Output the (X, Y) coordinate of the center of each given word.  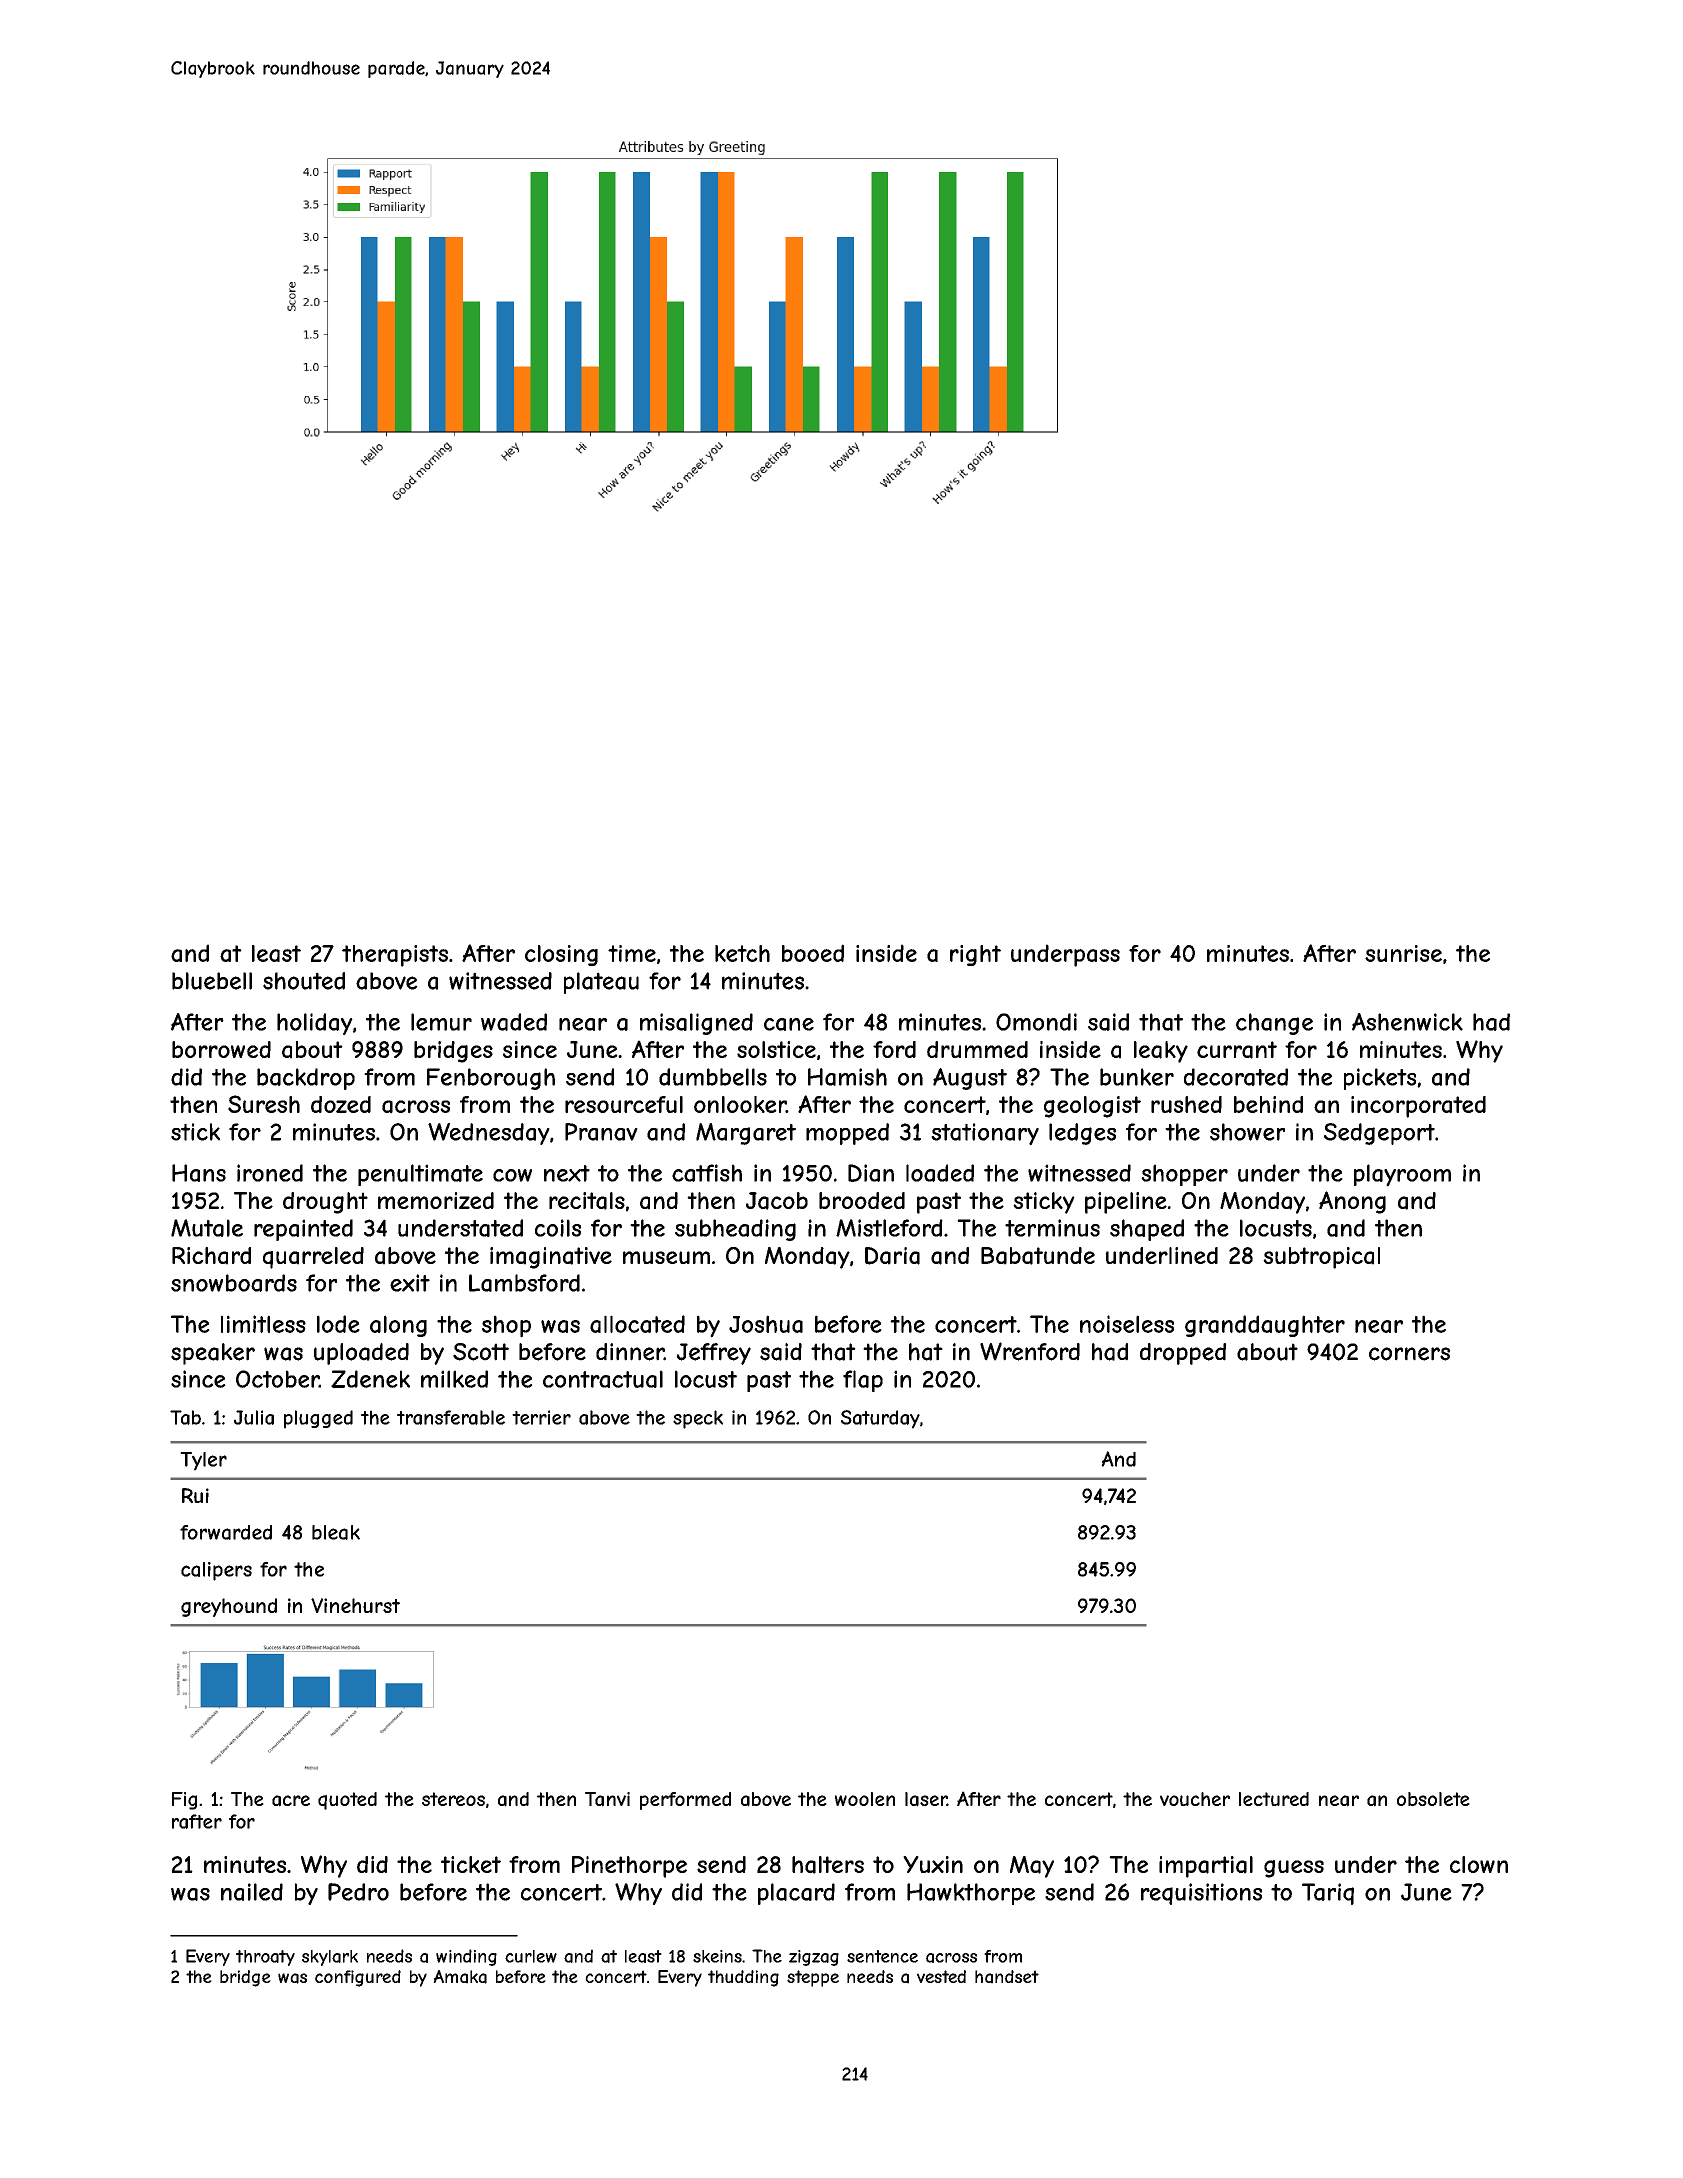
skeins (717, 1956)
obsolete (1433, 1799)
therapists (395, 956)
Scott (481, 1352)
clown (1479, 1864)
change (1274, 1024)
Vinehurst (355, 1605)
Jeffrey (714, 1354)
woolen (865, 1799)
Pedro (358, 1892)
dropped (1183, 1354)
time (632, 953)
